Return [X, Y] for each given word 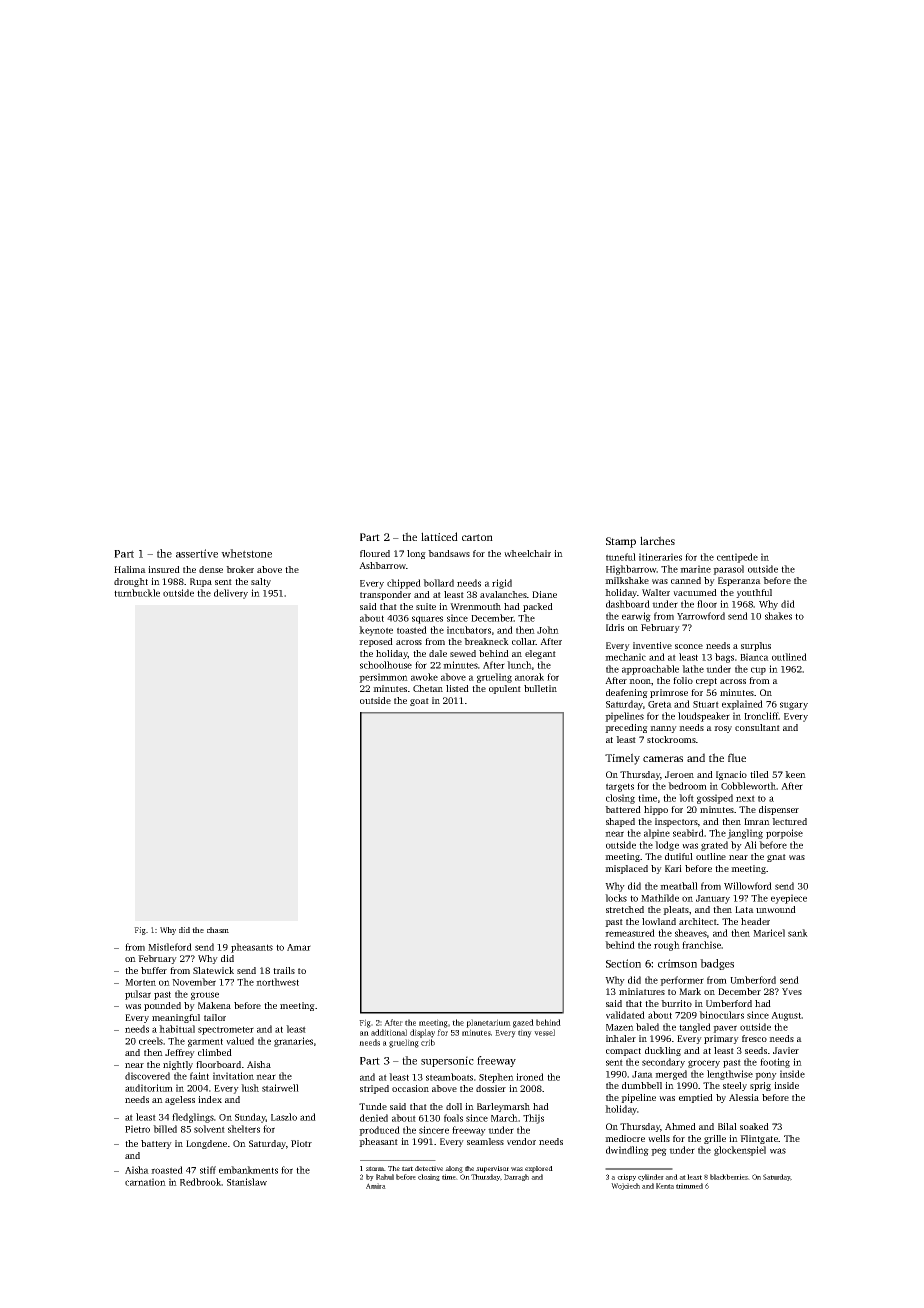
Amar [299, 947]
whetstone [246, 553]
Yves [792, 991]
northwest [277, 982]
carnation [145, 1182]
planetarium [488, 1023]
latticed [439, 536]
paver [725, 1029]
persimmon [383, 678]
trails [284, 970]
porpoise [784, 834]
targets [620, 787]
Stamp [621, 542]
